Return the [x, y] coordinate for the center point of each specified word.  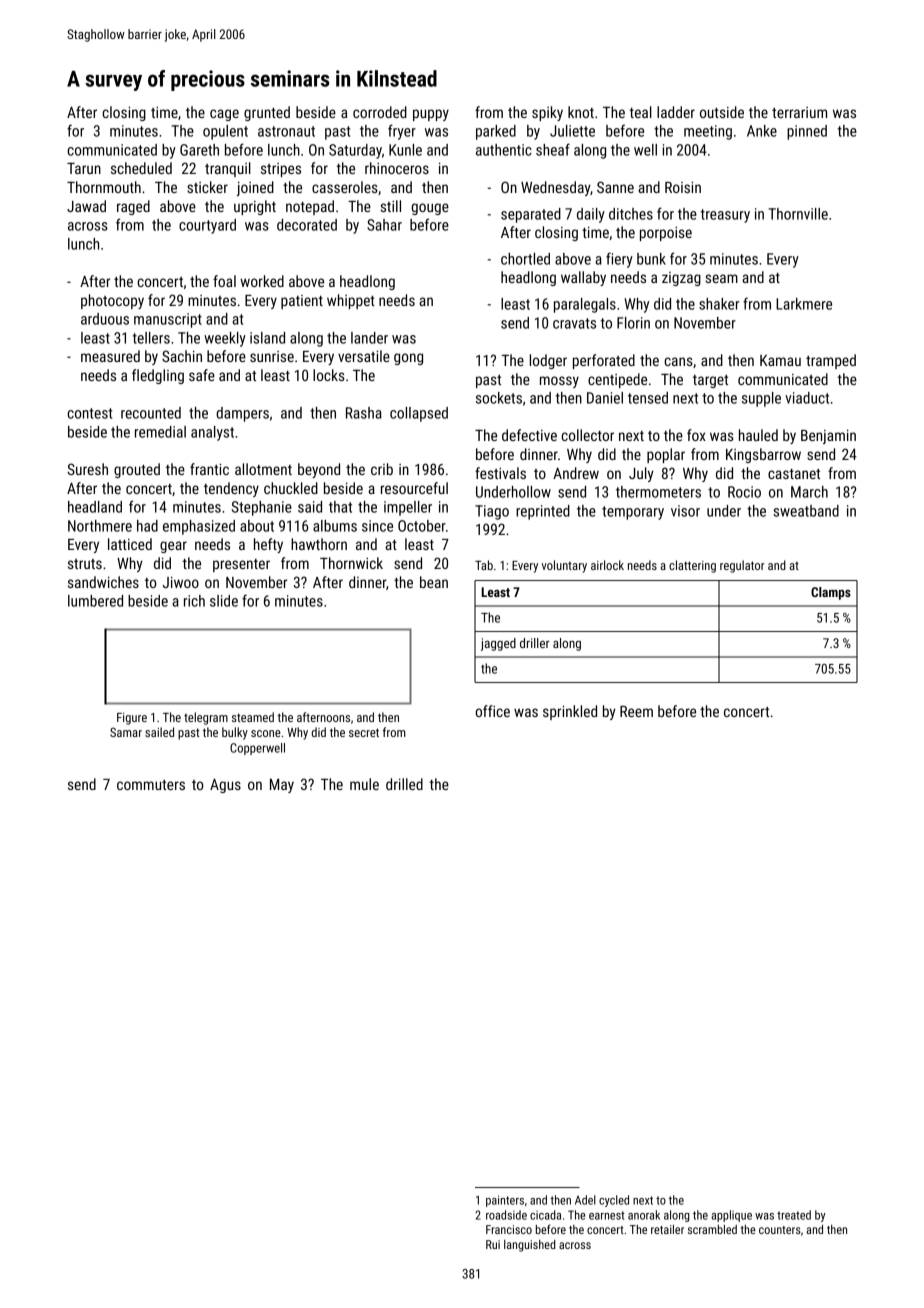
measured [110, 356]
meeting [708, 132]
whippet [351, 301]
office [492, 711]
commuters [151, 785]
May [282, 785]
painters [505, 1201]
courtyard [207, 226]
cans [678, 361]
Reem [636, 711]
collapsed [419, 414]
